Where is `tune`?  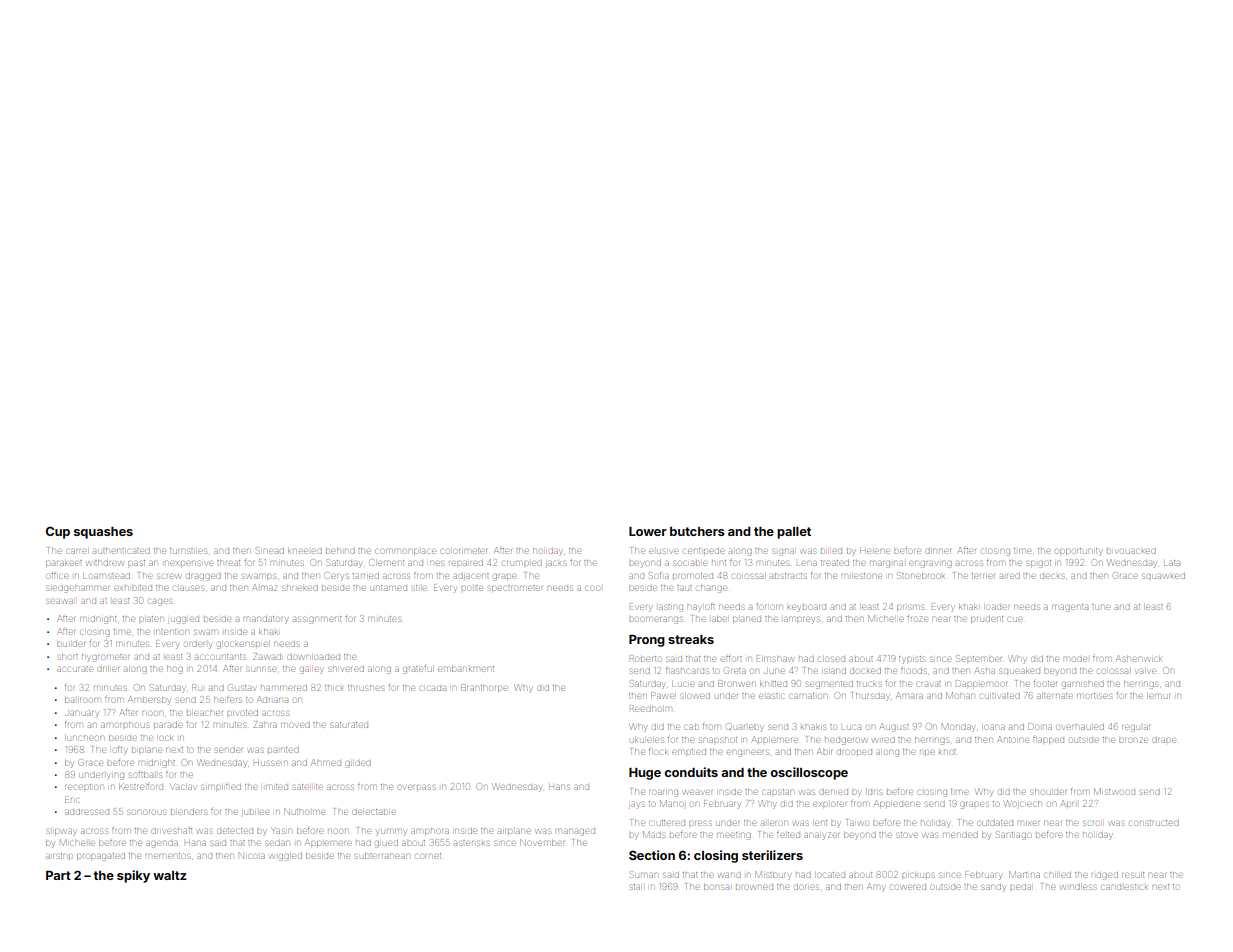 tune is located at coordinates (1101, 607).
